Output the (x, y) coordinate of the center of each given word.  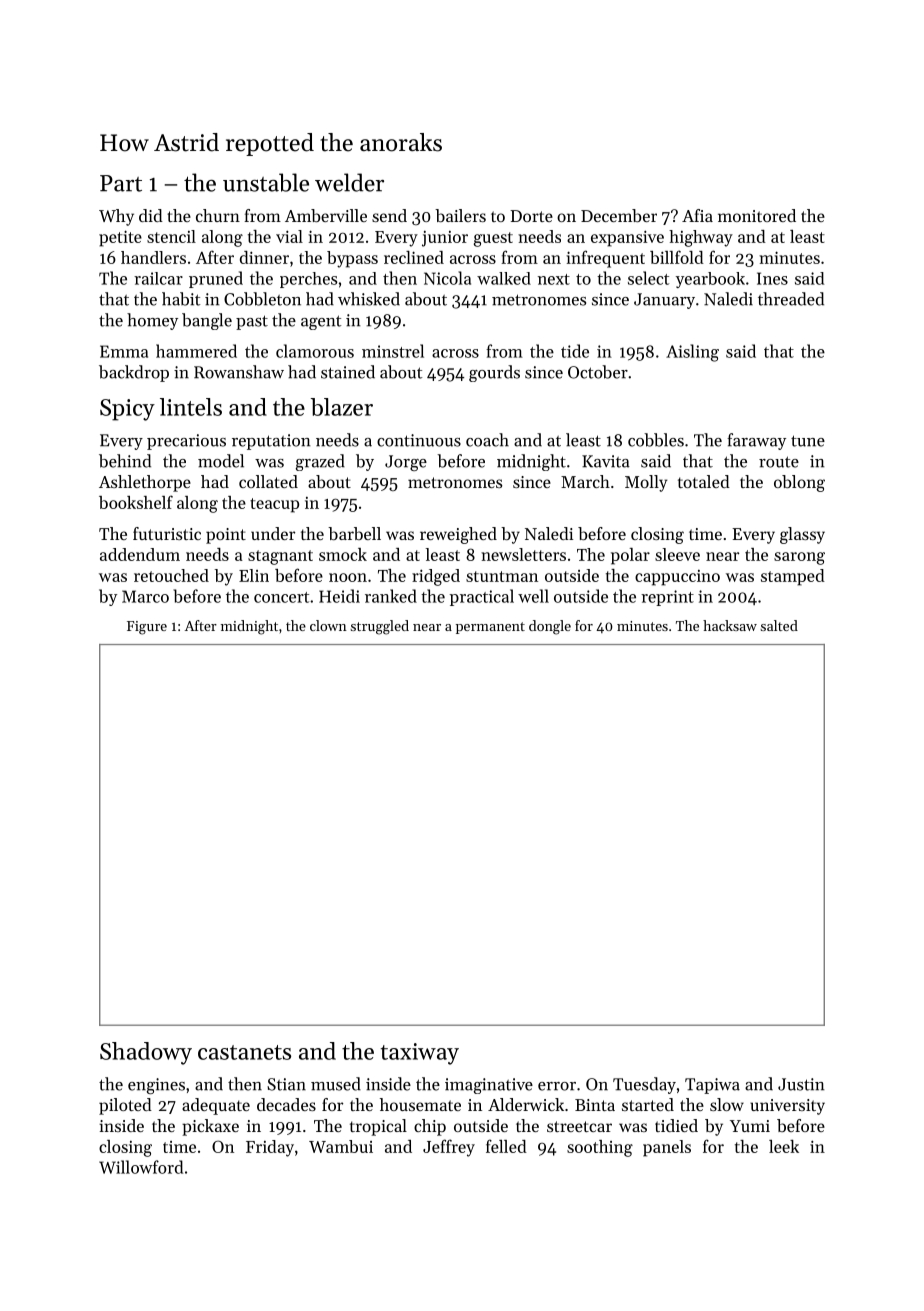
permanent (490, 628)
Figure (147, 628)
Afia (697, 215)
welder (349, 182)
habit (181, 299)
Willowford (141, 1167)
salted (779, 625)
